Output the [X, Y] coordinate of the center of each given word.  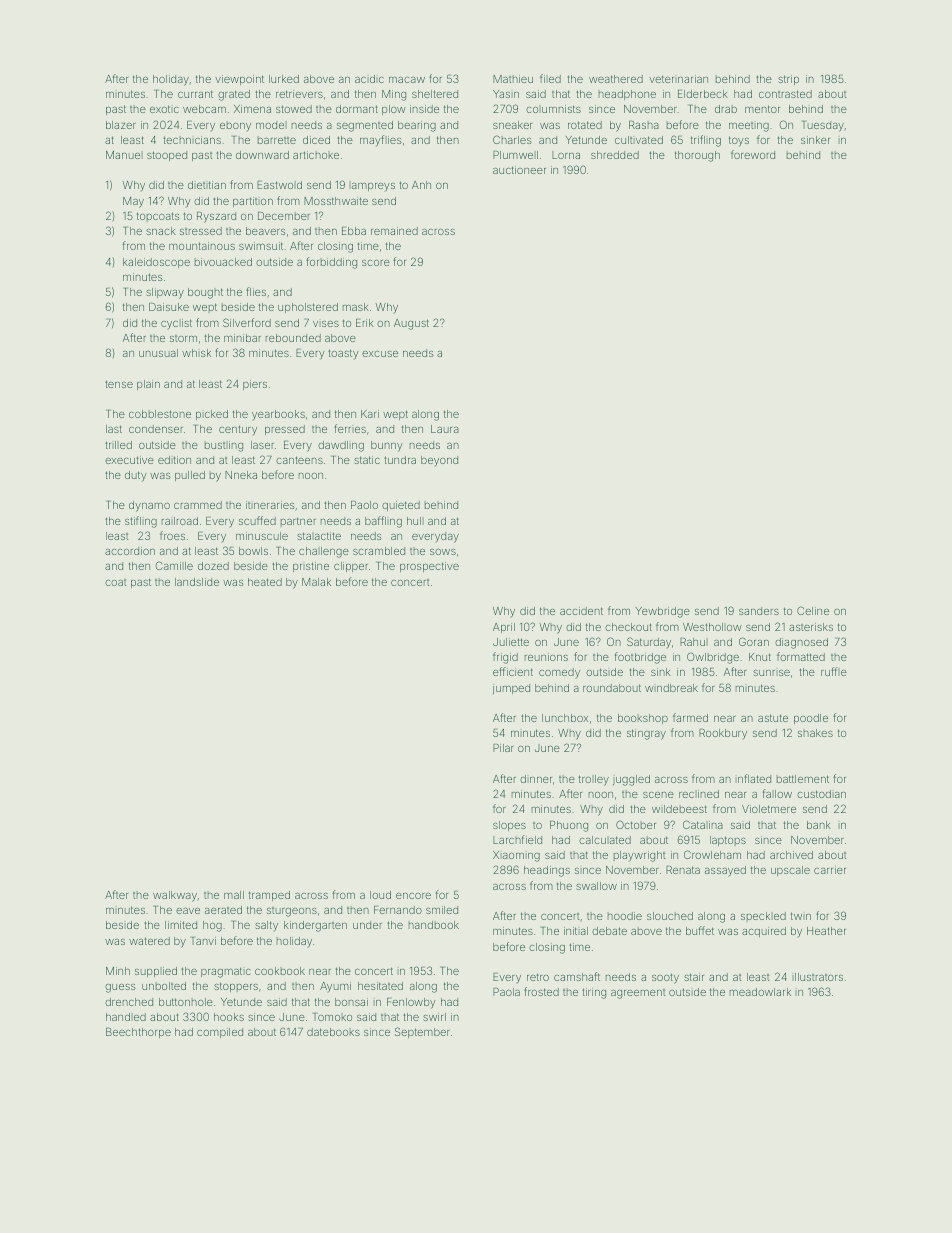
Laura [445, 429]
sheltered [435, 94]
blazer [121, 125]
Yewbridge [663, 612]
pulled [190, 476]
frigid [505, 658]
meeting [749, 127]
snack [161, 231]
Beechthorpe [138, 1033]
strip [788, 80]
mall [234, 895]
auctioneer [519, 170]
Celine [813, 610]
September [422, 1032]
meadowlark [760, 992]
